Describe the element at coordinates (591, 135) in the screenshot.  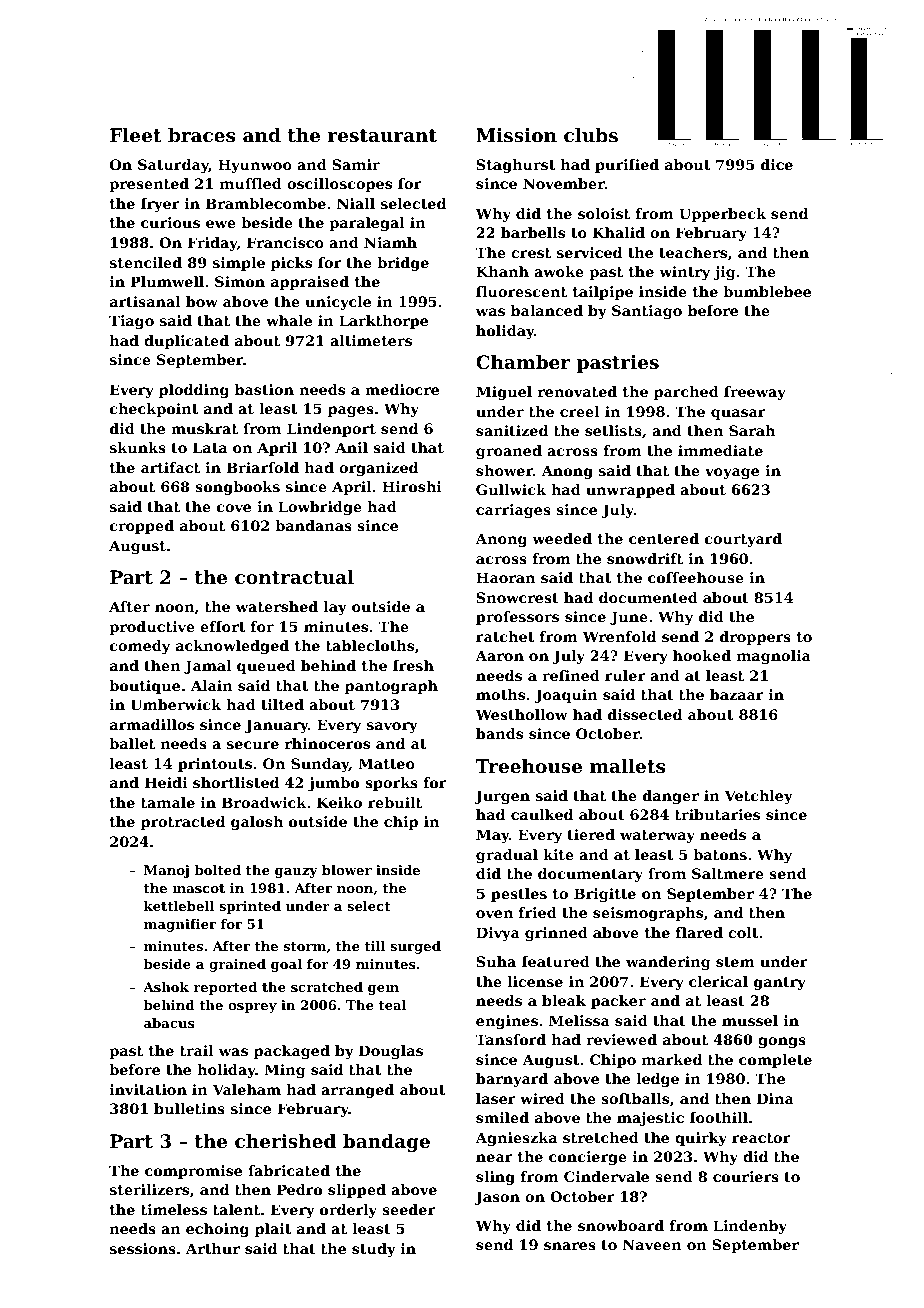
I see `clubs` at that location.
